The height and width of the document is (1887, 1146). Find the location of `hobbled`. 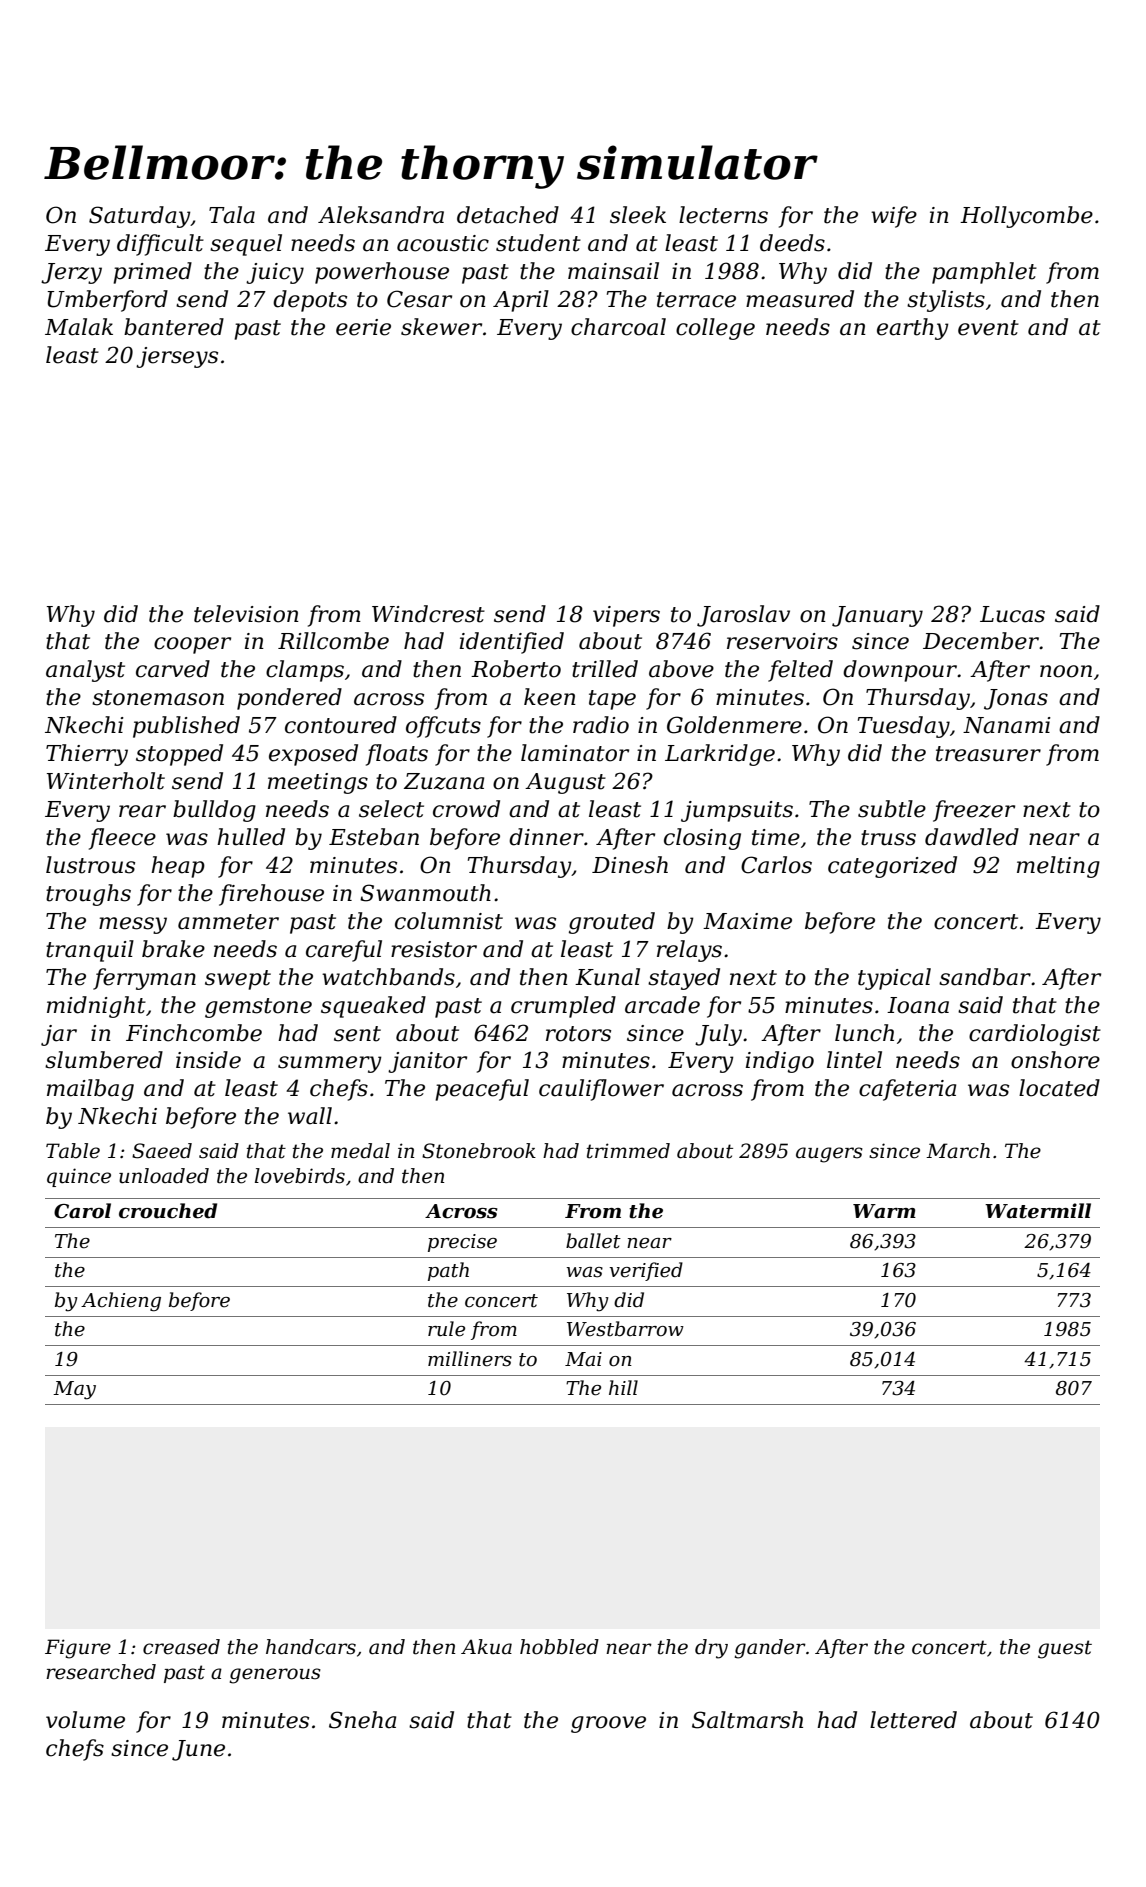

hobbled is located at coordinates (559, 1647).
